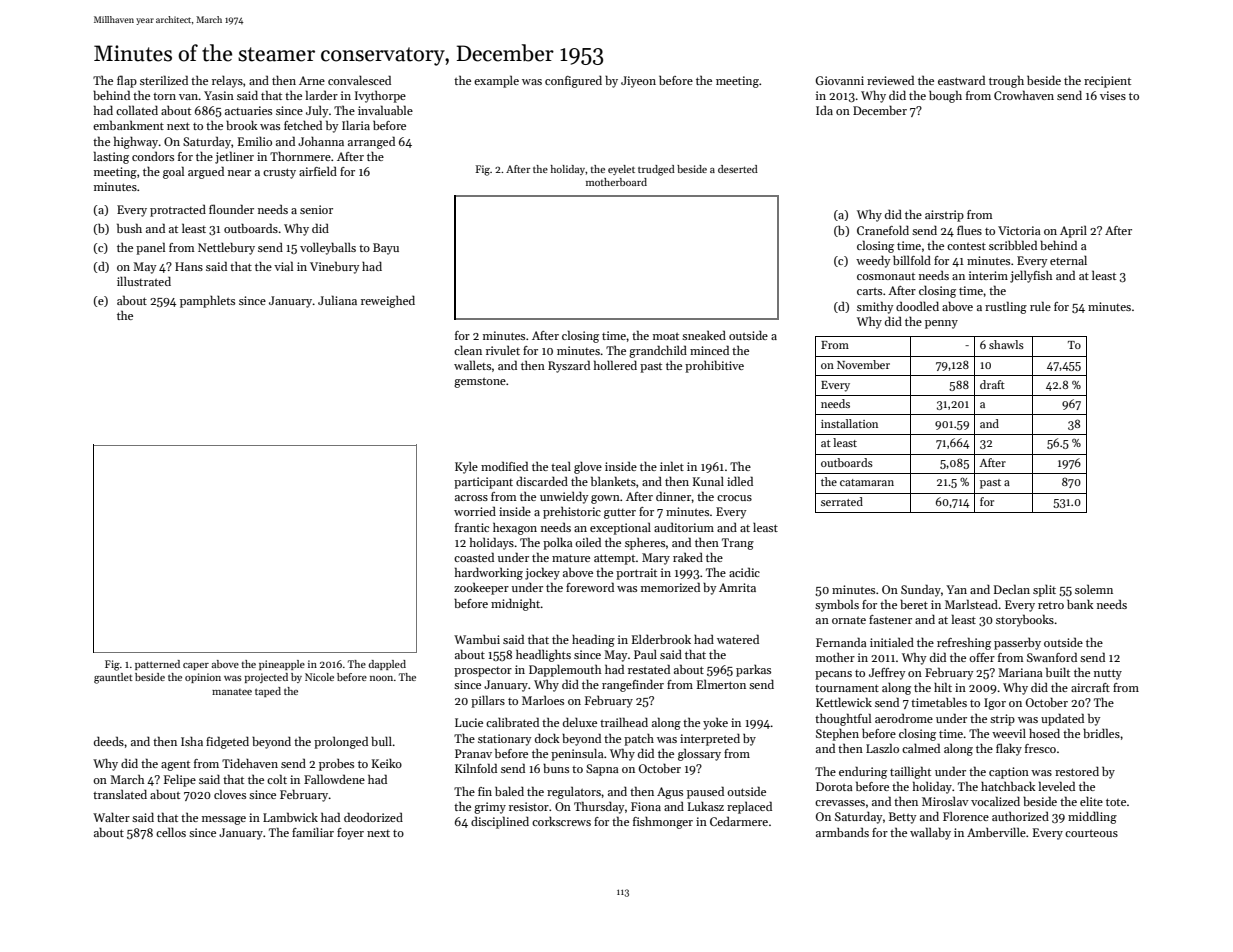  Describe the element at coordinates (171, 832) in the document. I see `cellos` at that location.
